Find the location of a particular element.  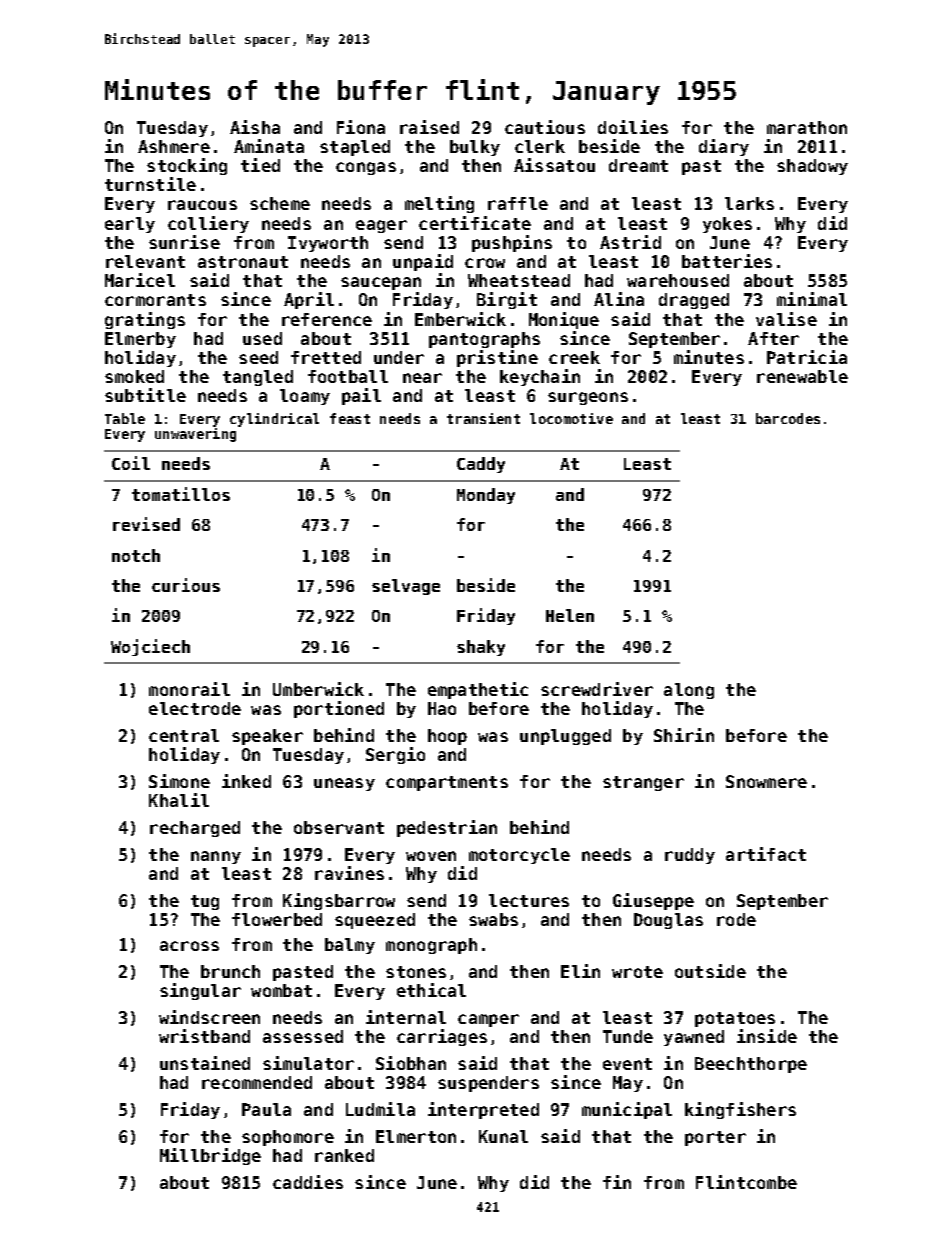

caddies is located at coordinates (308, 1182).
